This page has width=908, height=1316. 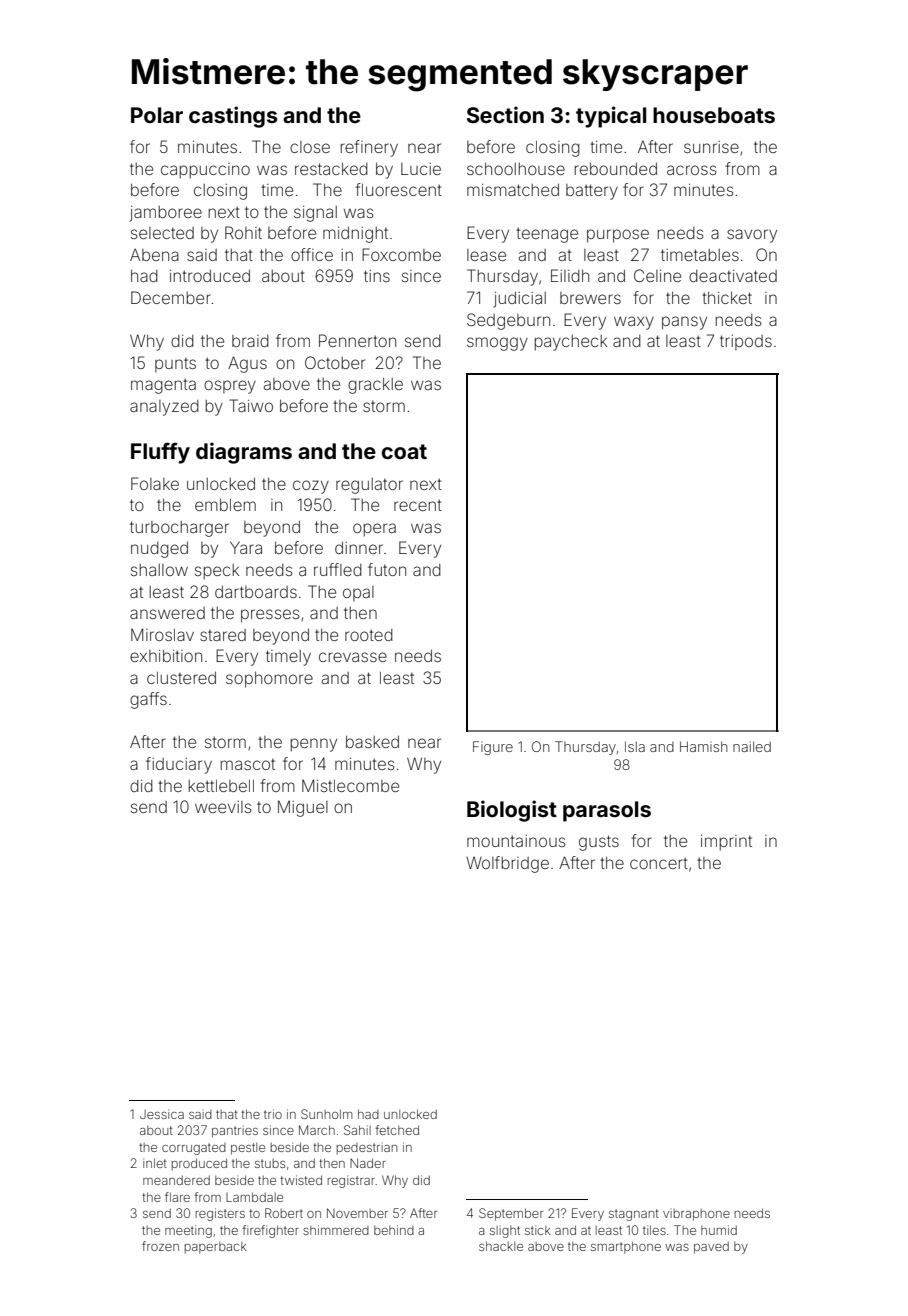 I want to click on futon, so click(x=387, y=569).
